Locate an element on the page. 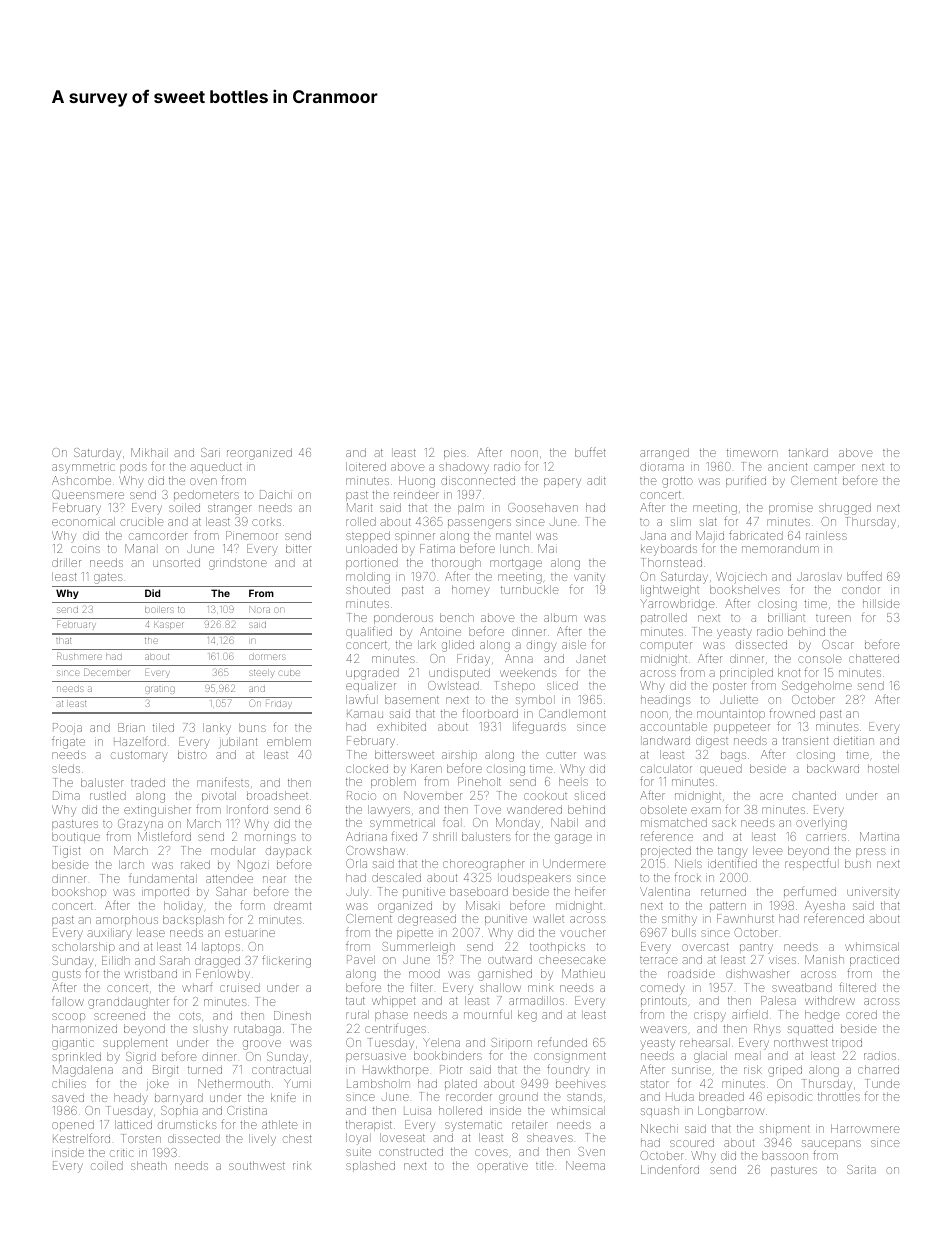  dietitian is located at coordinates (854, 740).
